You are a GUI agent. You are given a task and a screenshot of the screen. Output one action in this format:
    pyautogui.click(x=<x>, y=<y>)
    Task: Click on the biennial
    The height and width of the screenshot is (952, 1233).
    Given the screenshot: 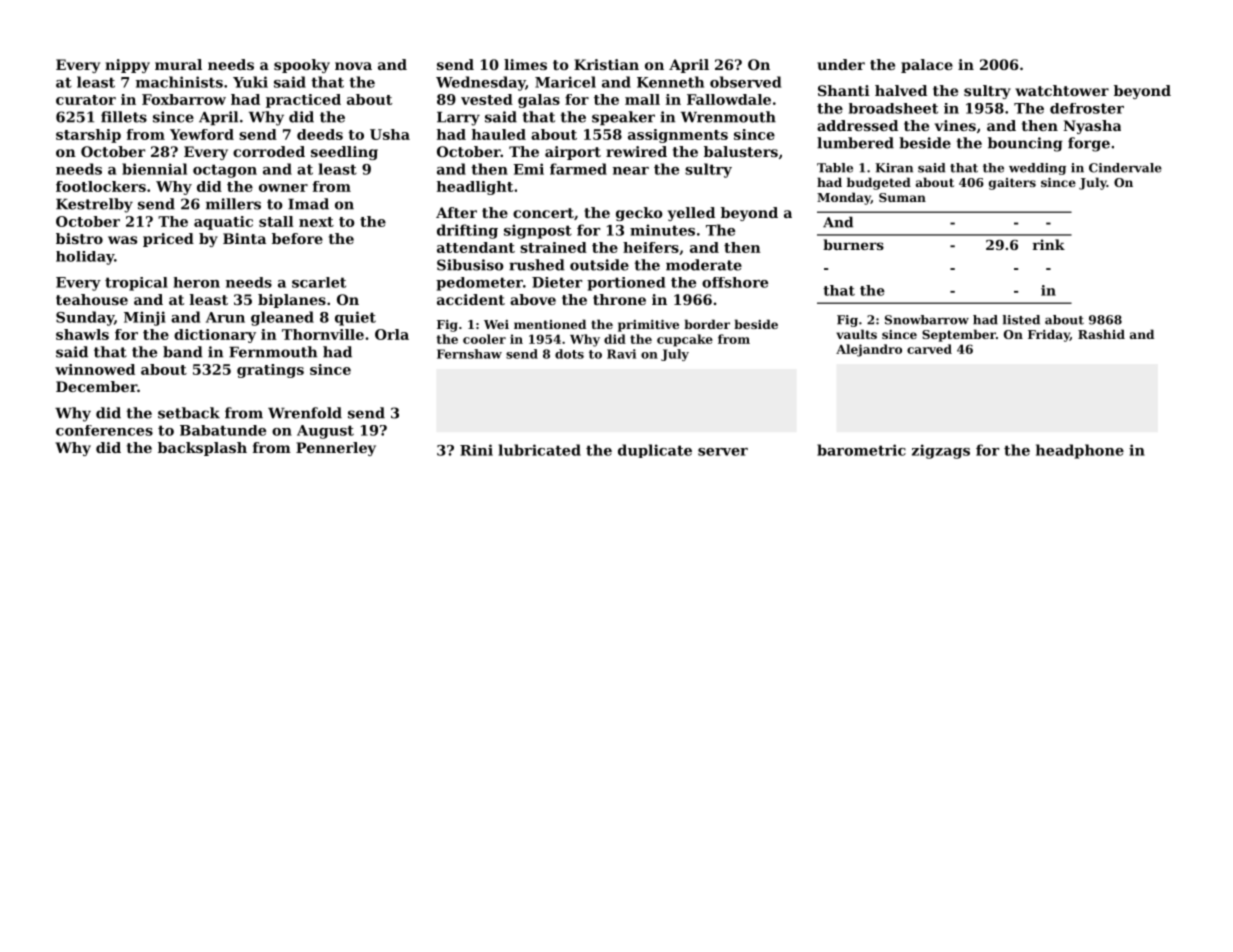 What is the action you would take?
    pyautogui.click(x=154, y=169)
